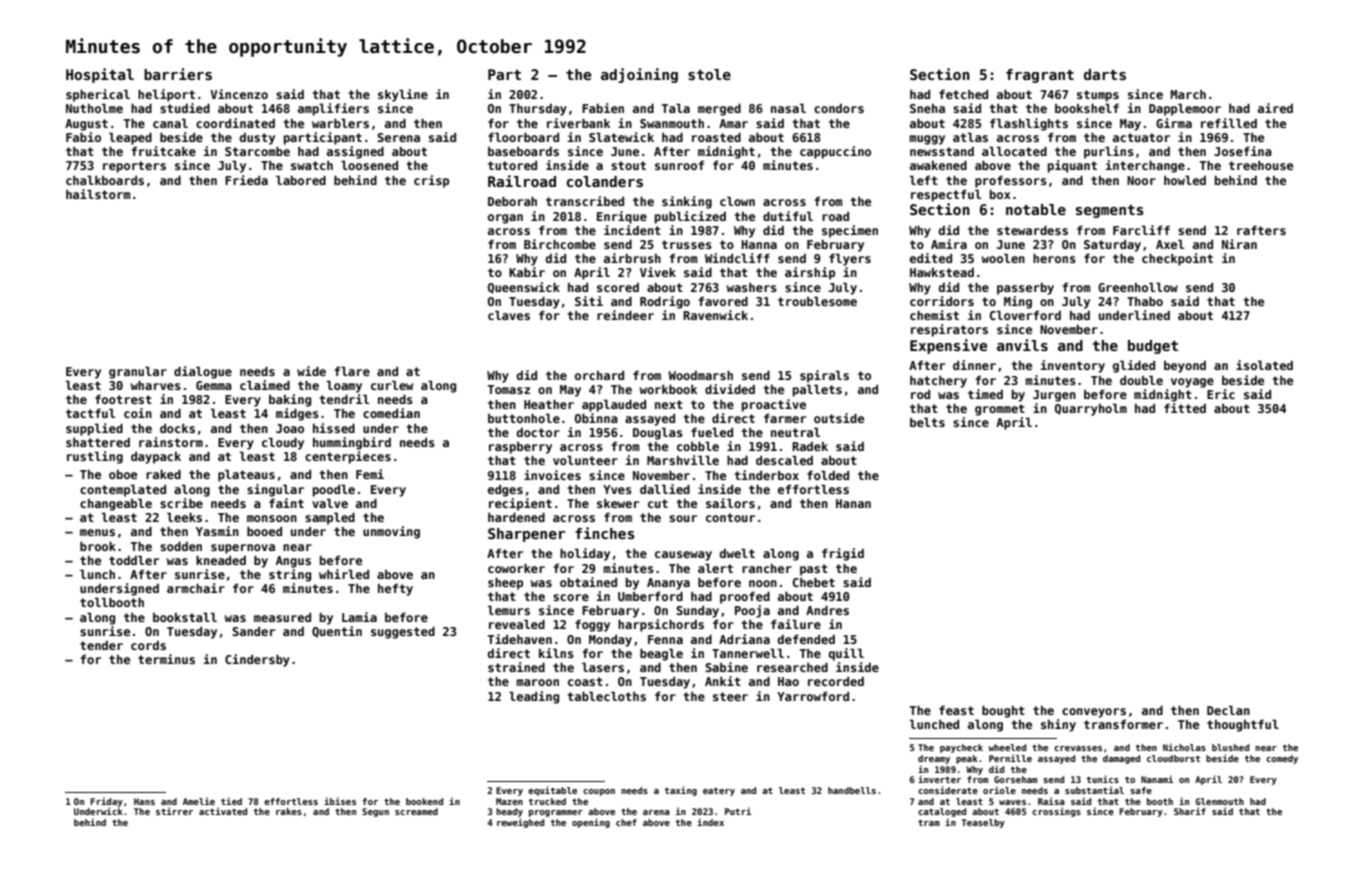  What do you see at coordinates (100, 75) in the screenshot?
I see `Hospital` at bounding box center [100, 75].
